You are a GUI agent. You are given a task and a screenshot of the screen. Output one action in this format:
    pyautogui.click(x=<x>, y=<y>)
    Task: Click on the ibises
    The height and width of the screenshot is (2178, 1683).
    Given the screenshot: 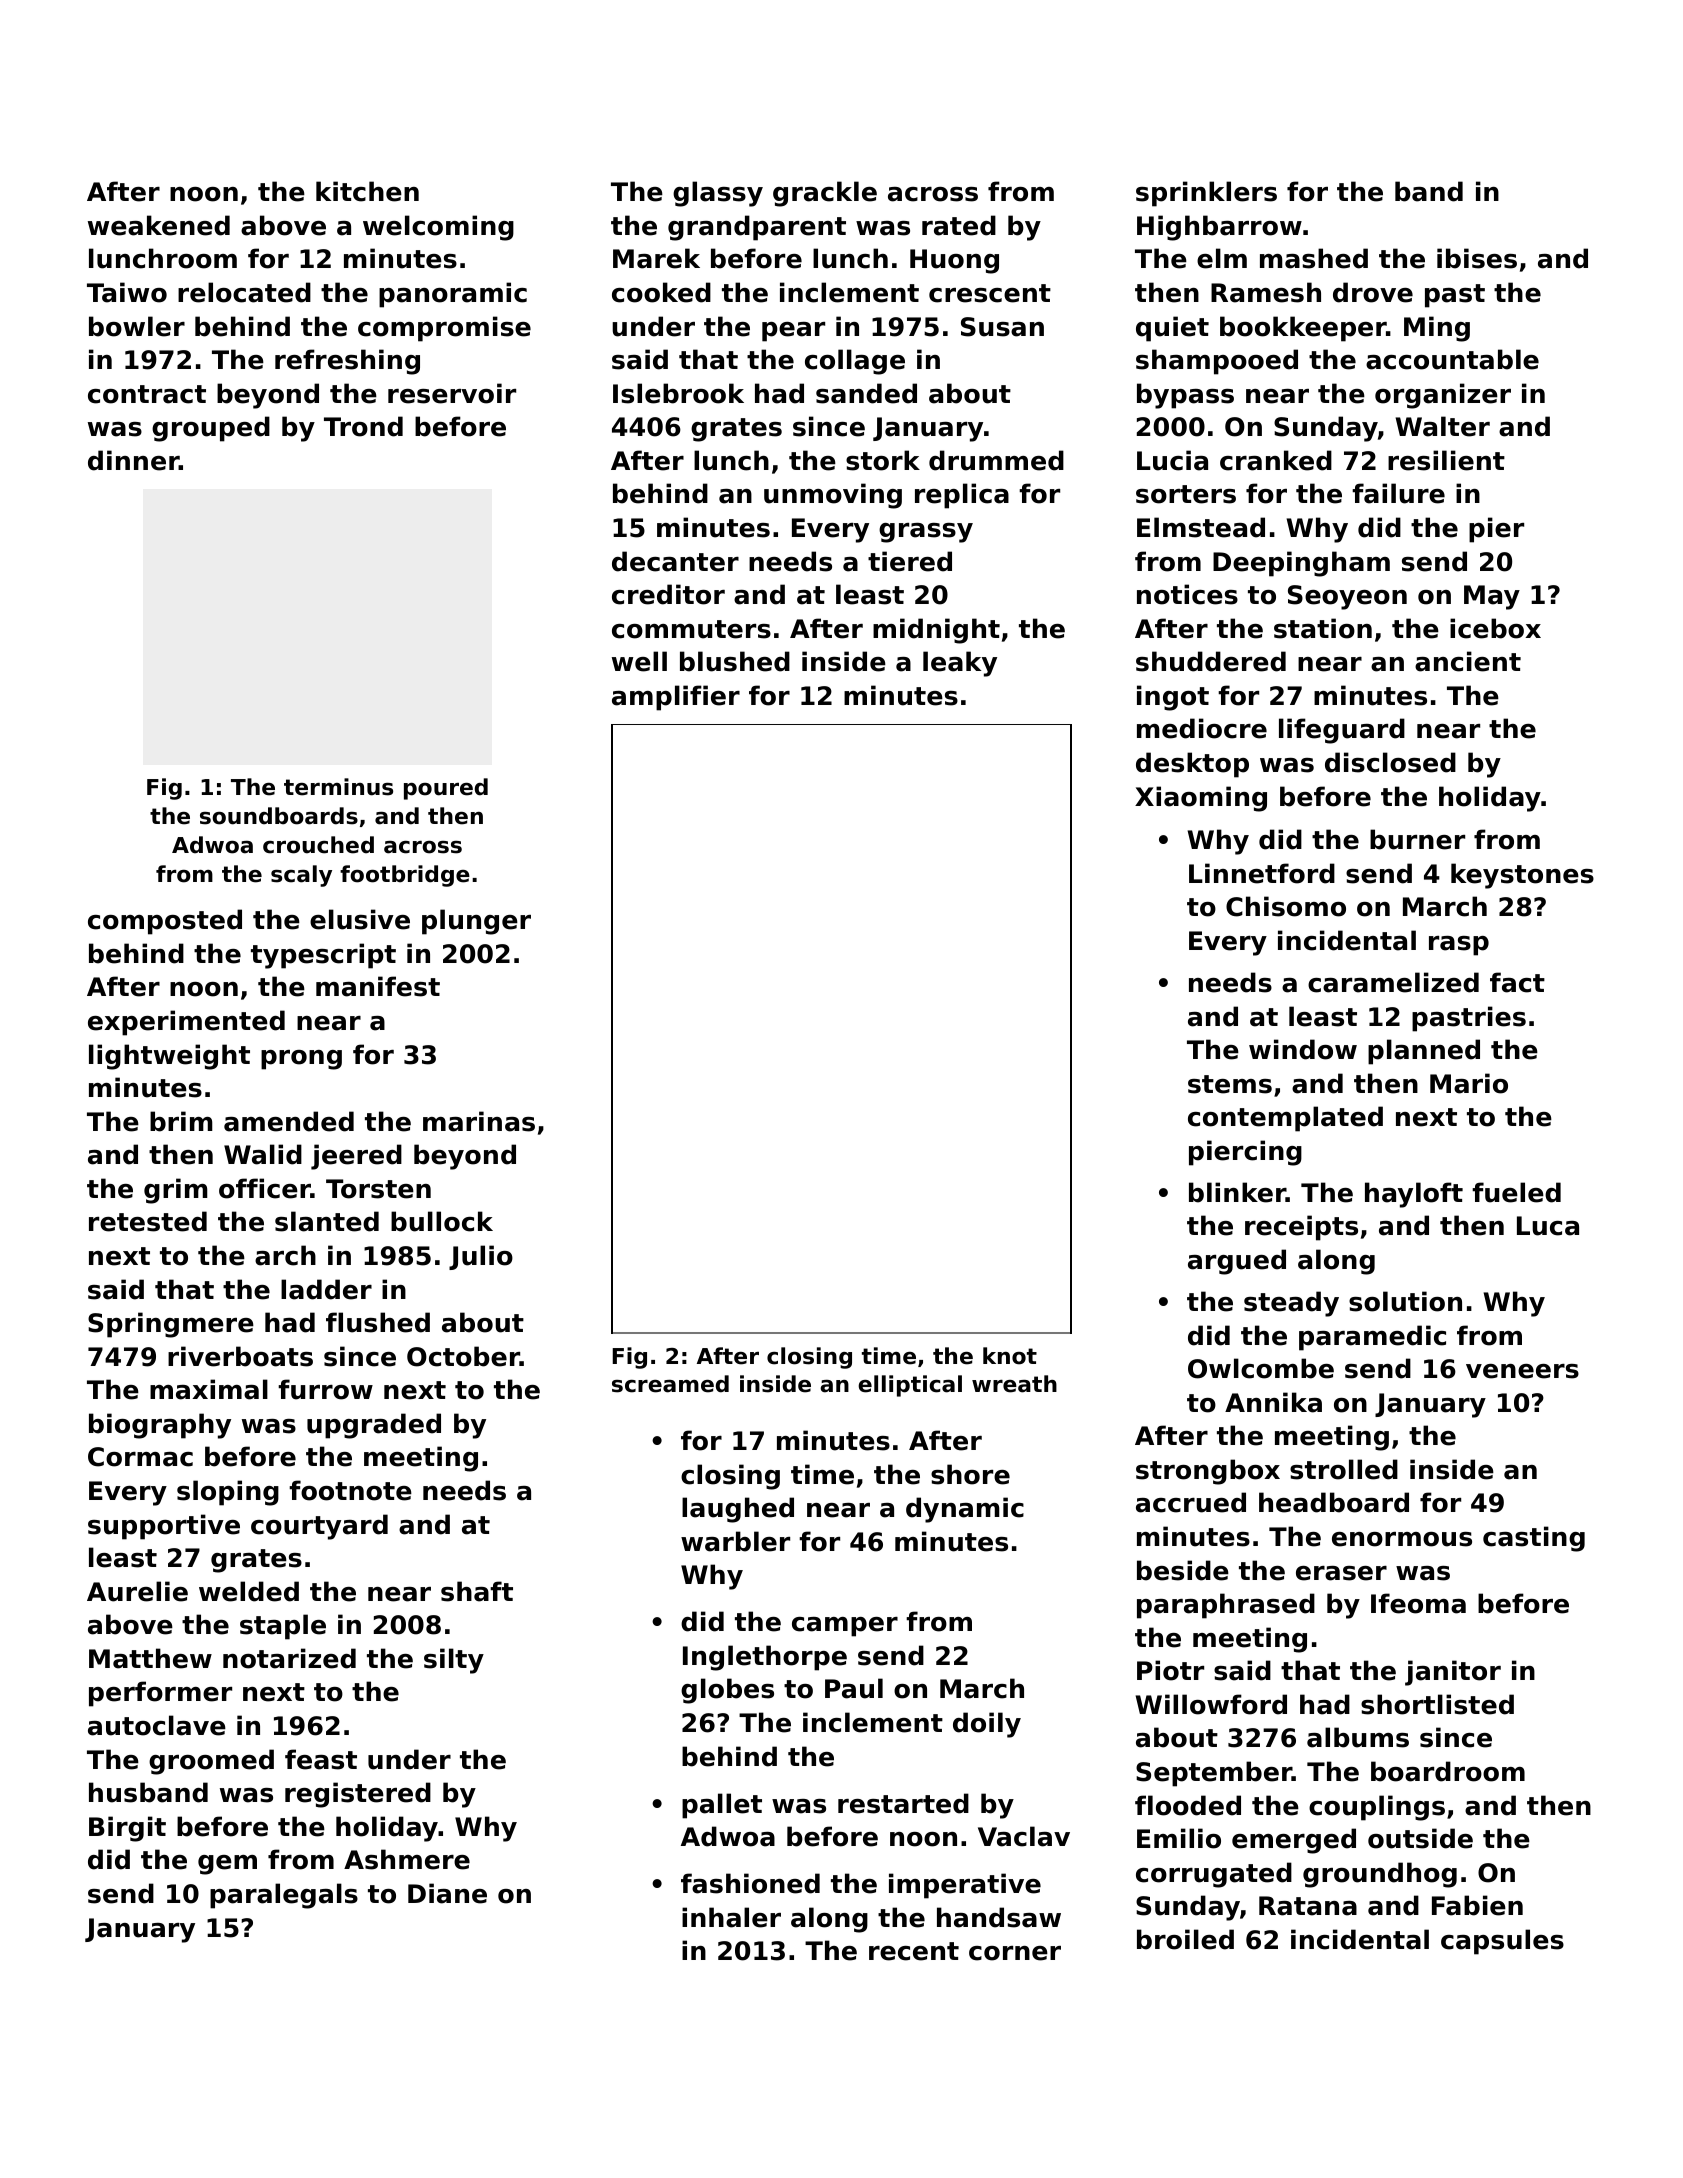 What is the action you would take?
    pyautogui.click(x=1477, y=258)
